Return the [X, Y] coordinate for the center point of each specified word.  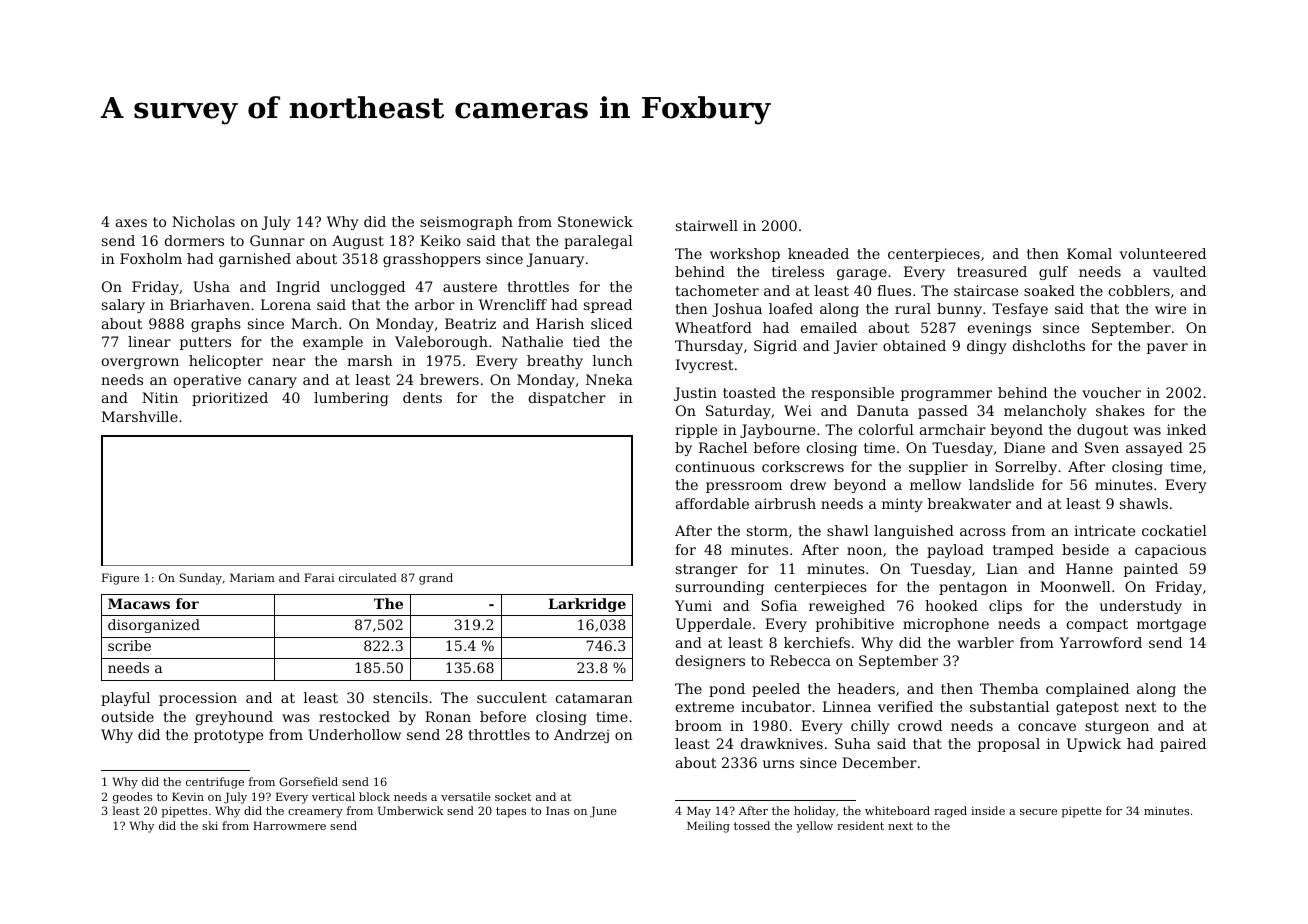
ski [210, 825]
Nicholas [203, 221]
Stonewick [595, 221]
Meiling [708, 827]
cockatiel [1174, 530]
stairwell [707, 225]
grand [436, 579]
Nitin [160, 397]
